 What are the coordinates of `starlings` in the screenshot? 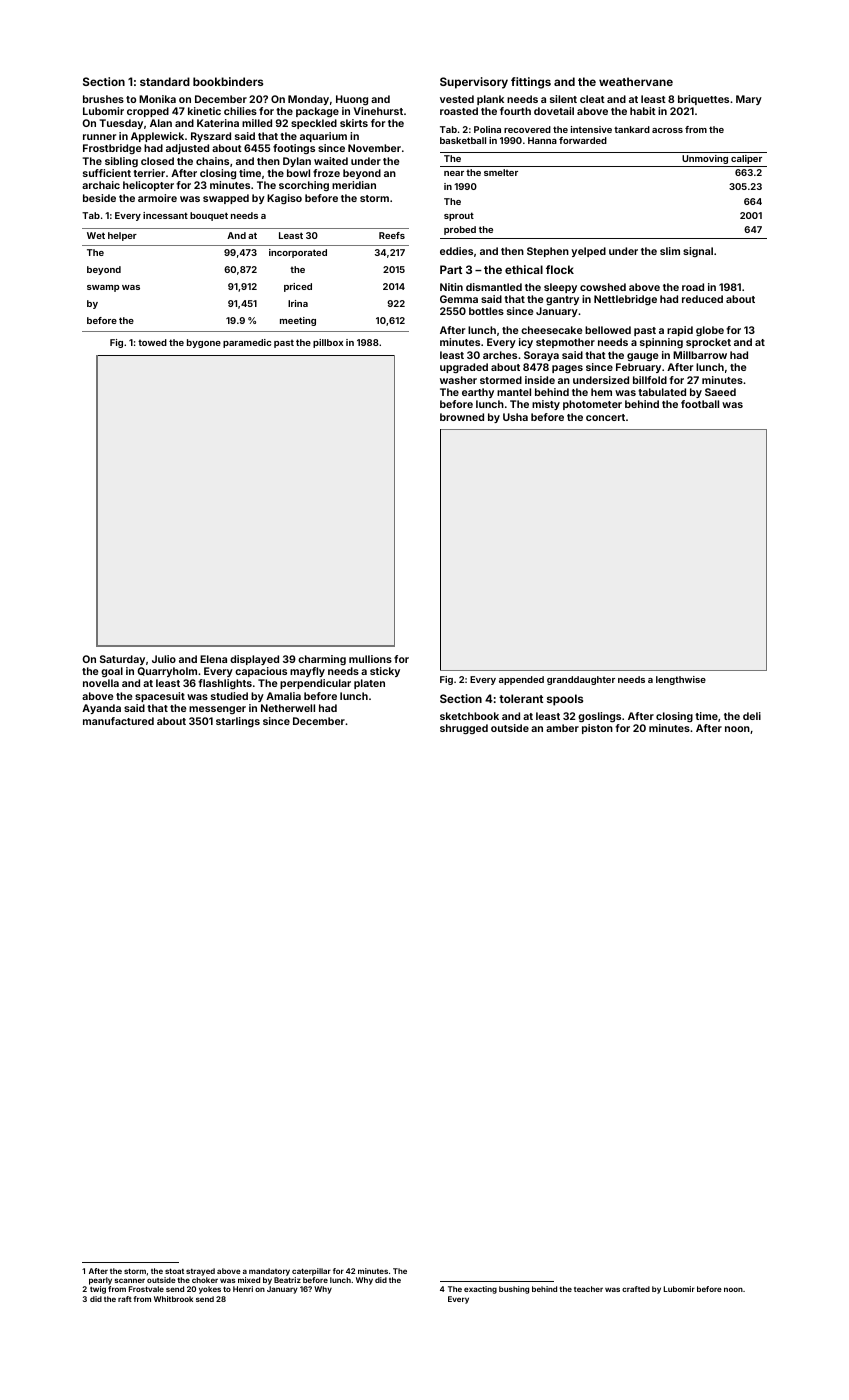 It's located at (238, 722).
